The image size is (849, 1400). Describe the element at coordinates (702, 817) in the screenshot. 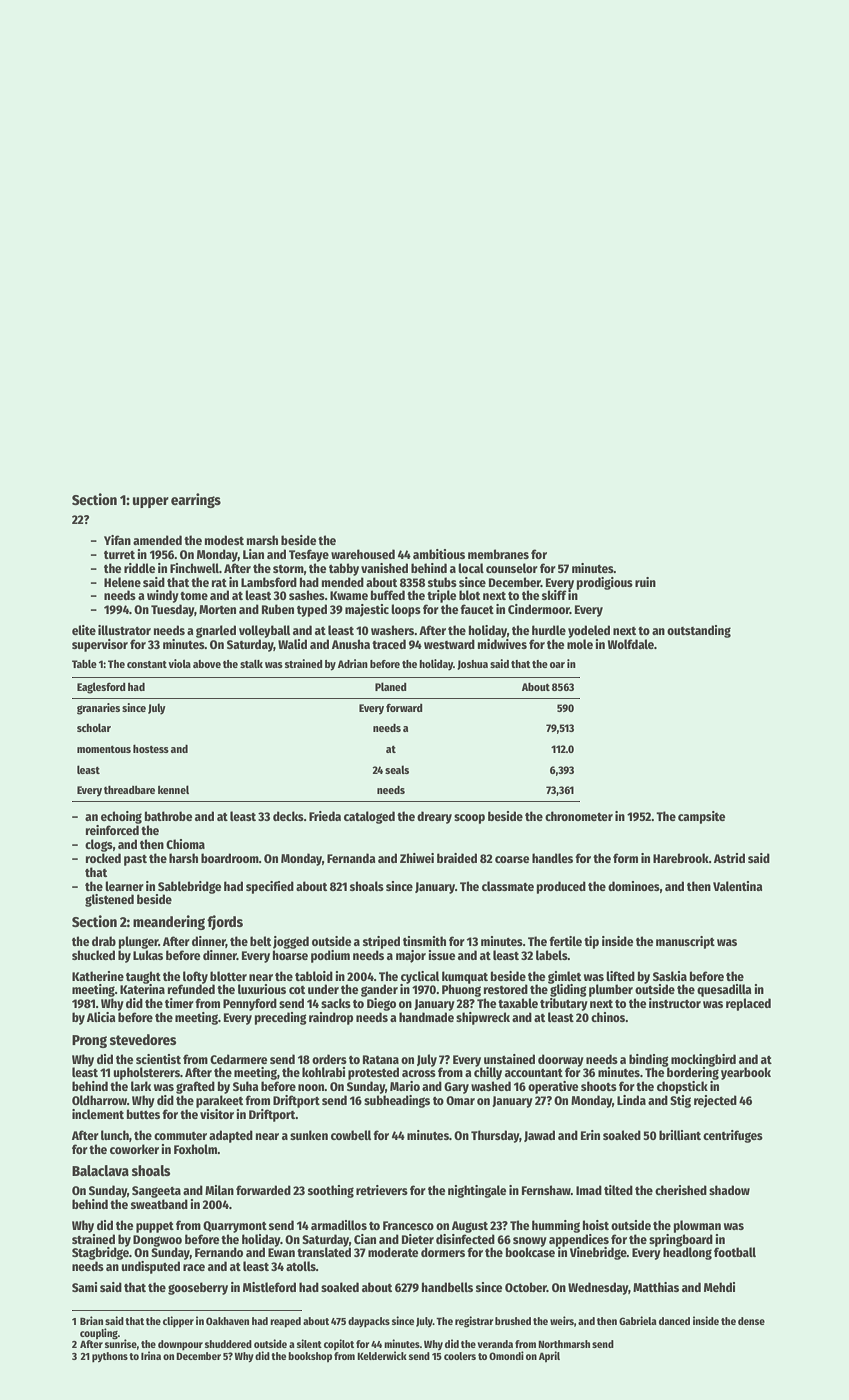

I see `campsite` at that location.
